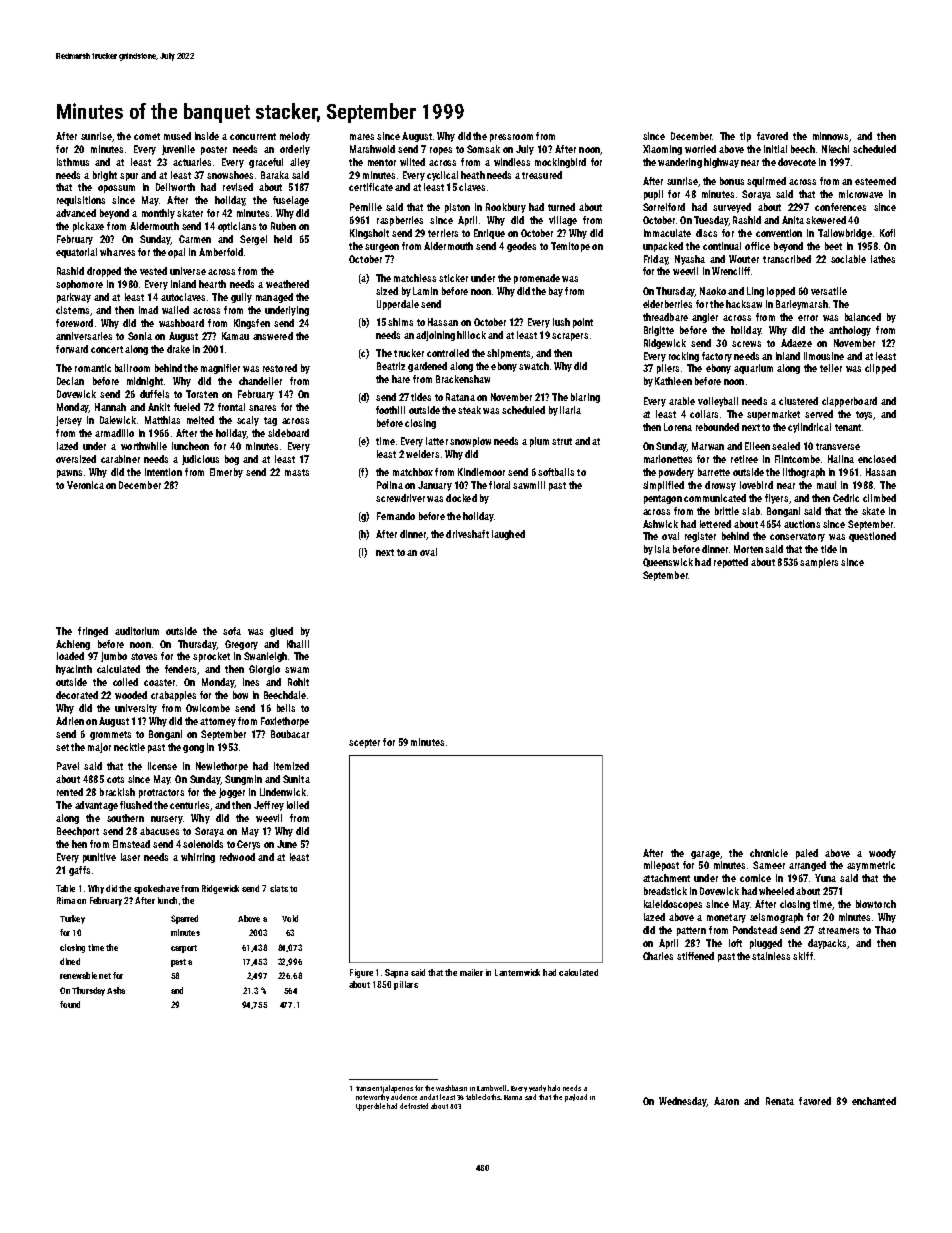 This page has height=1233, width=952. What do you see at coordinates (576, 1098) in the page?
I see `payload` at bounding box center [576, 1098].
